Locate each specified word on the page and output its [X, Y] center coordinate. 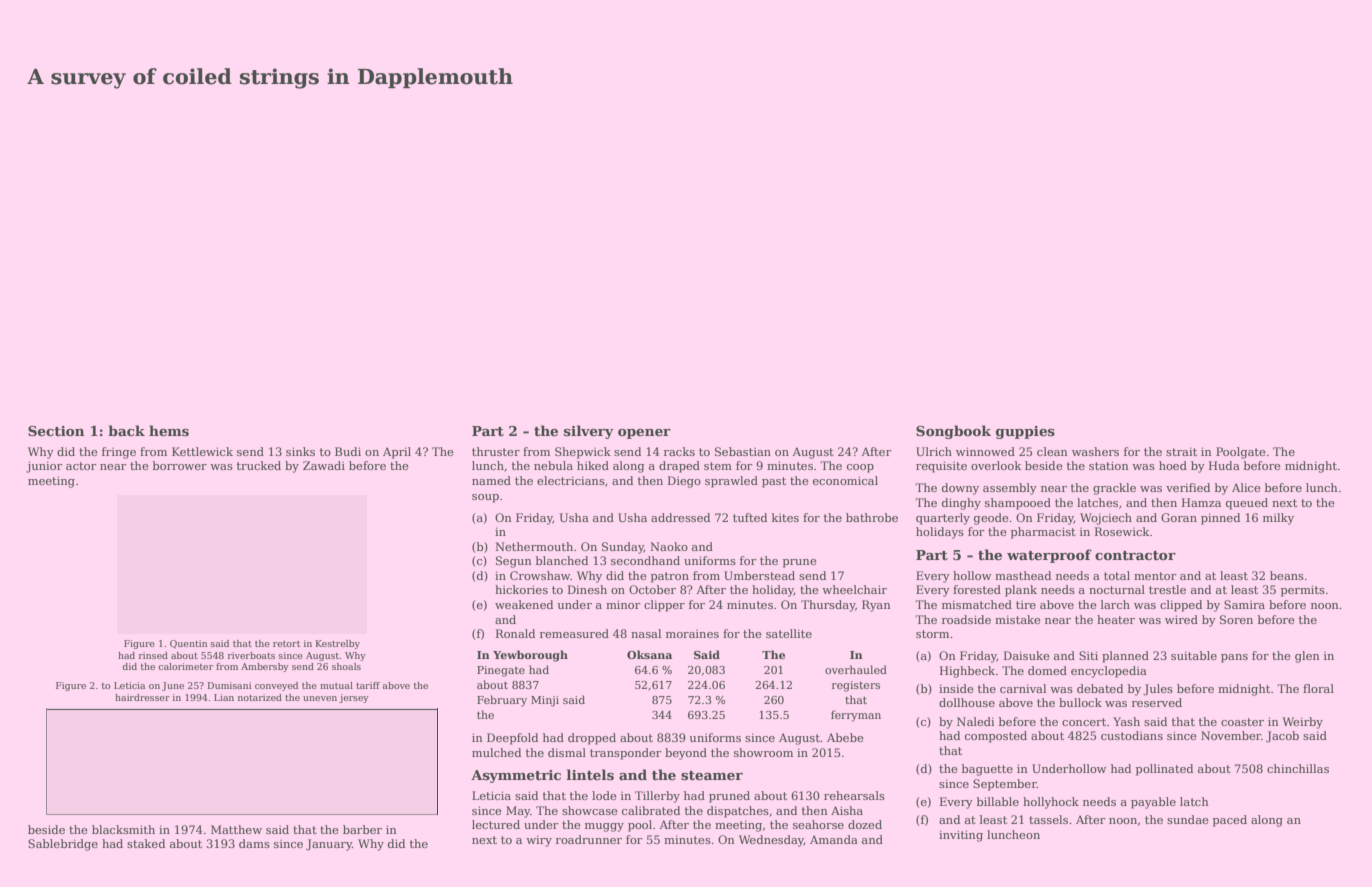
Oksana [649, 654]
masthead [1023, 575]
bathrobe [872, 517]
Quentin [188, 644]
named [491, 480]
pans [1234, 658]
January [329, 845]
